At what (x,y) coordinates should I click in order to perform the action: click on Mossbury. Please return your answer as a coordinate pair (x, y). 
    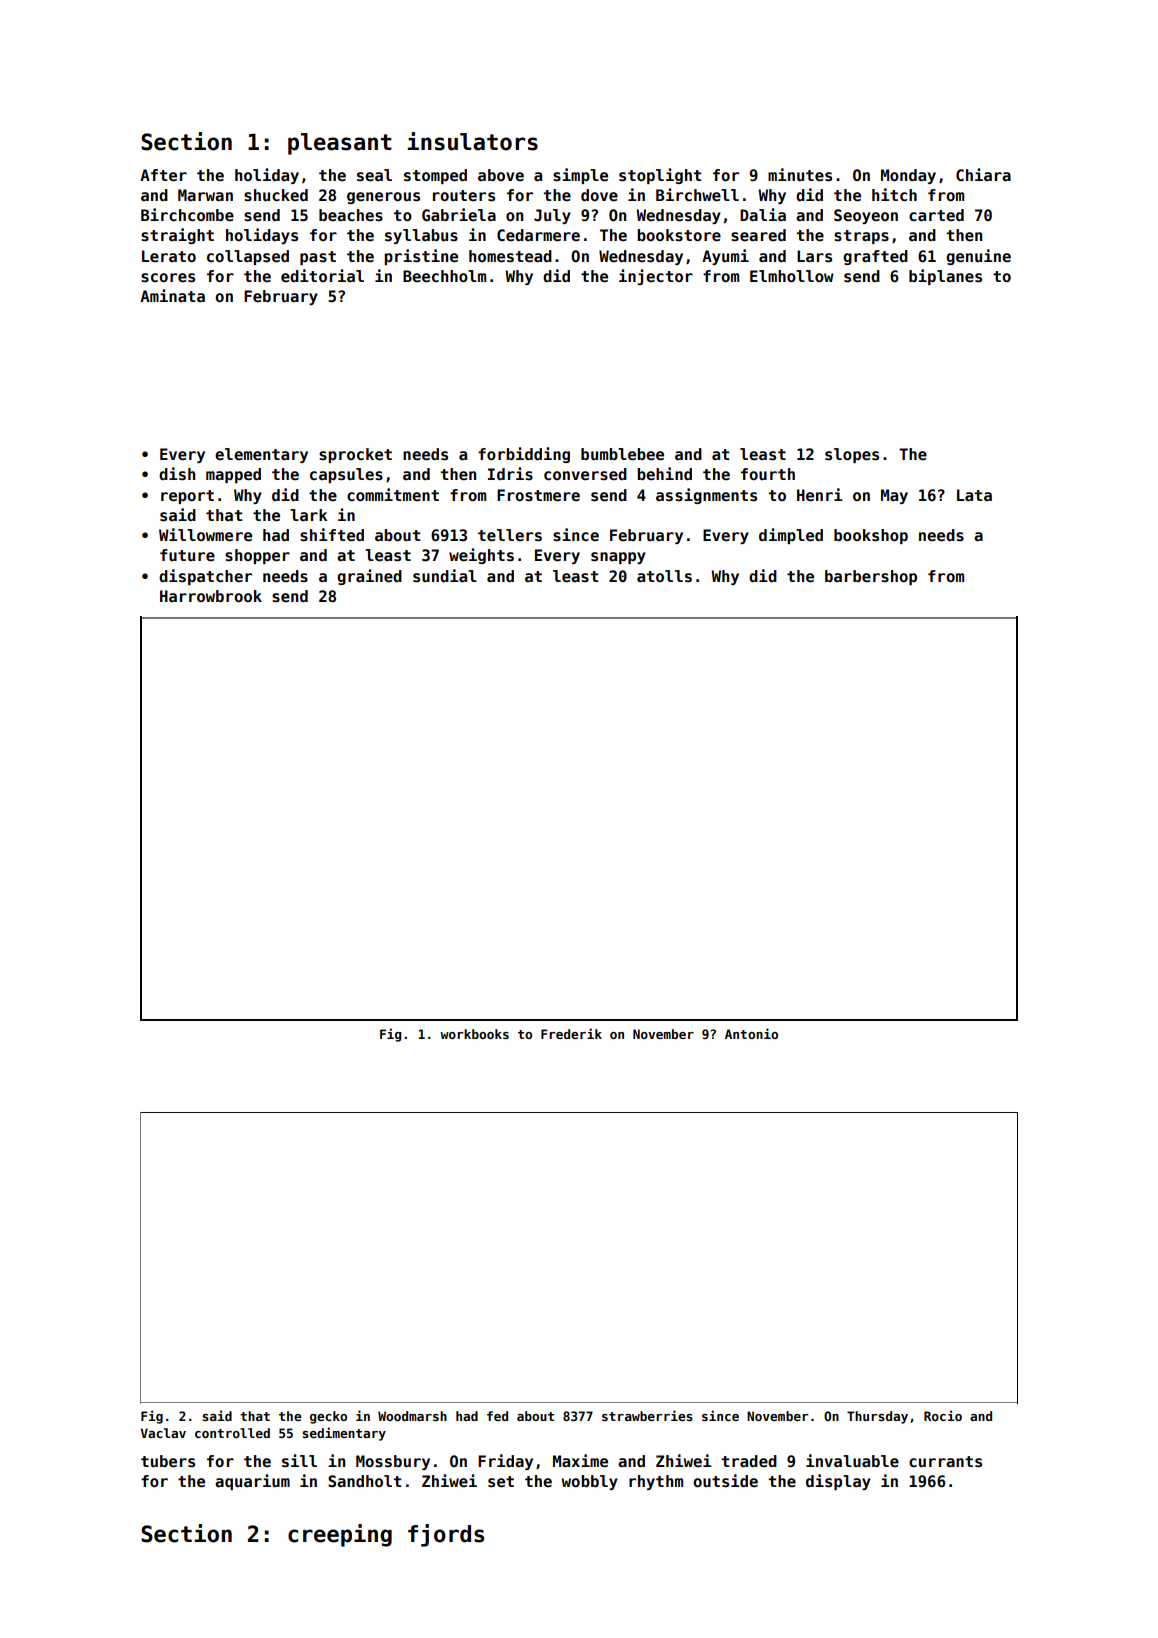
    Looking at the image, I should click on (393, 1462).
